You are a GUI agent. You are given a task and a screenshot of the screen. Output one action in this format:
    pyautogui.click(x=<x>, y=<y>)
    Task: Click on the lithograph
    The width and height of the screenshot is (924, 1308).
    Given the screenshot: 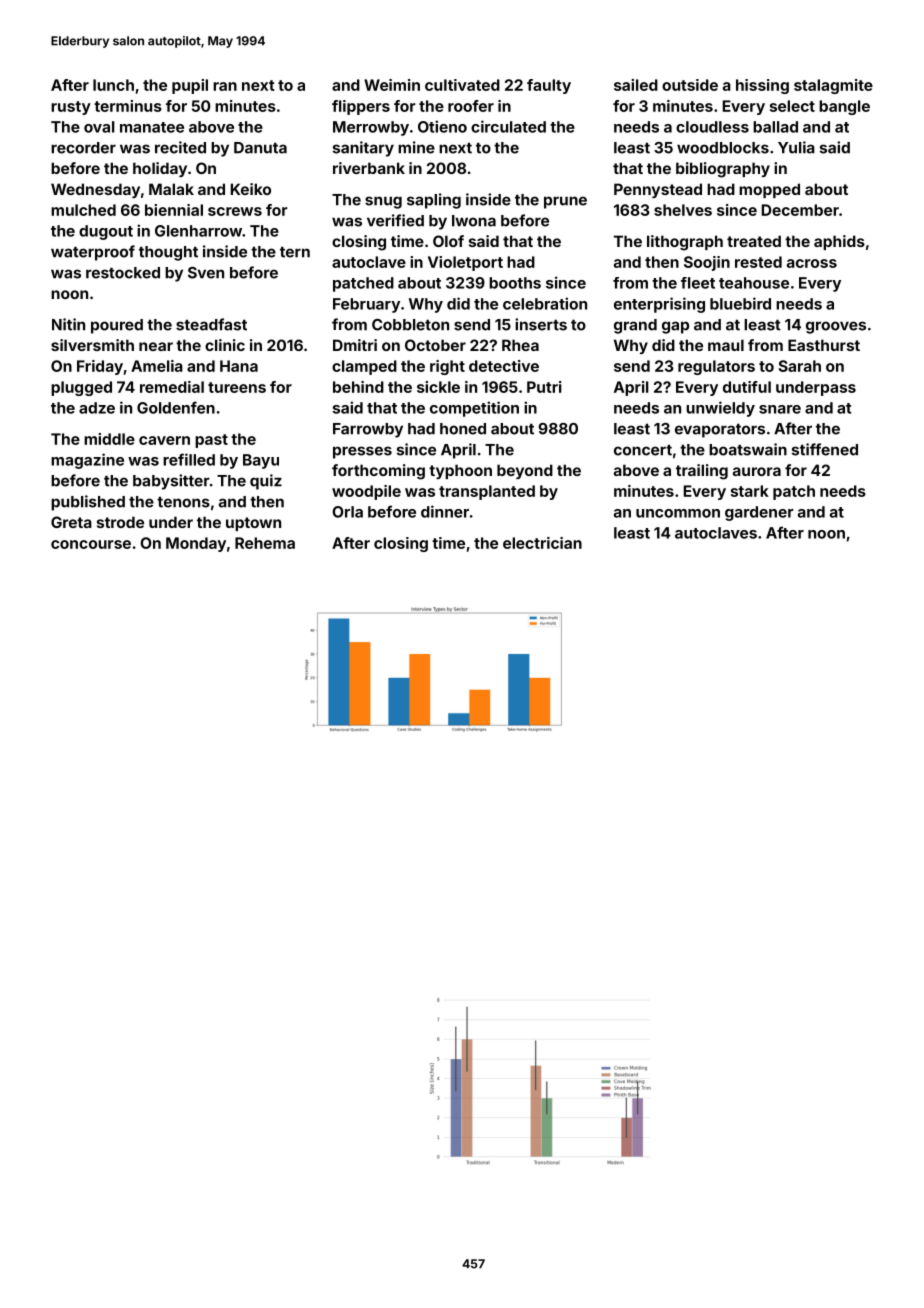 What is the action you would take?
    pyautogui.click(x=685, y=243)
